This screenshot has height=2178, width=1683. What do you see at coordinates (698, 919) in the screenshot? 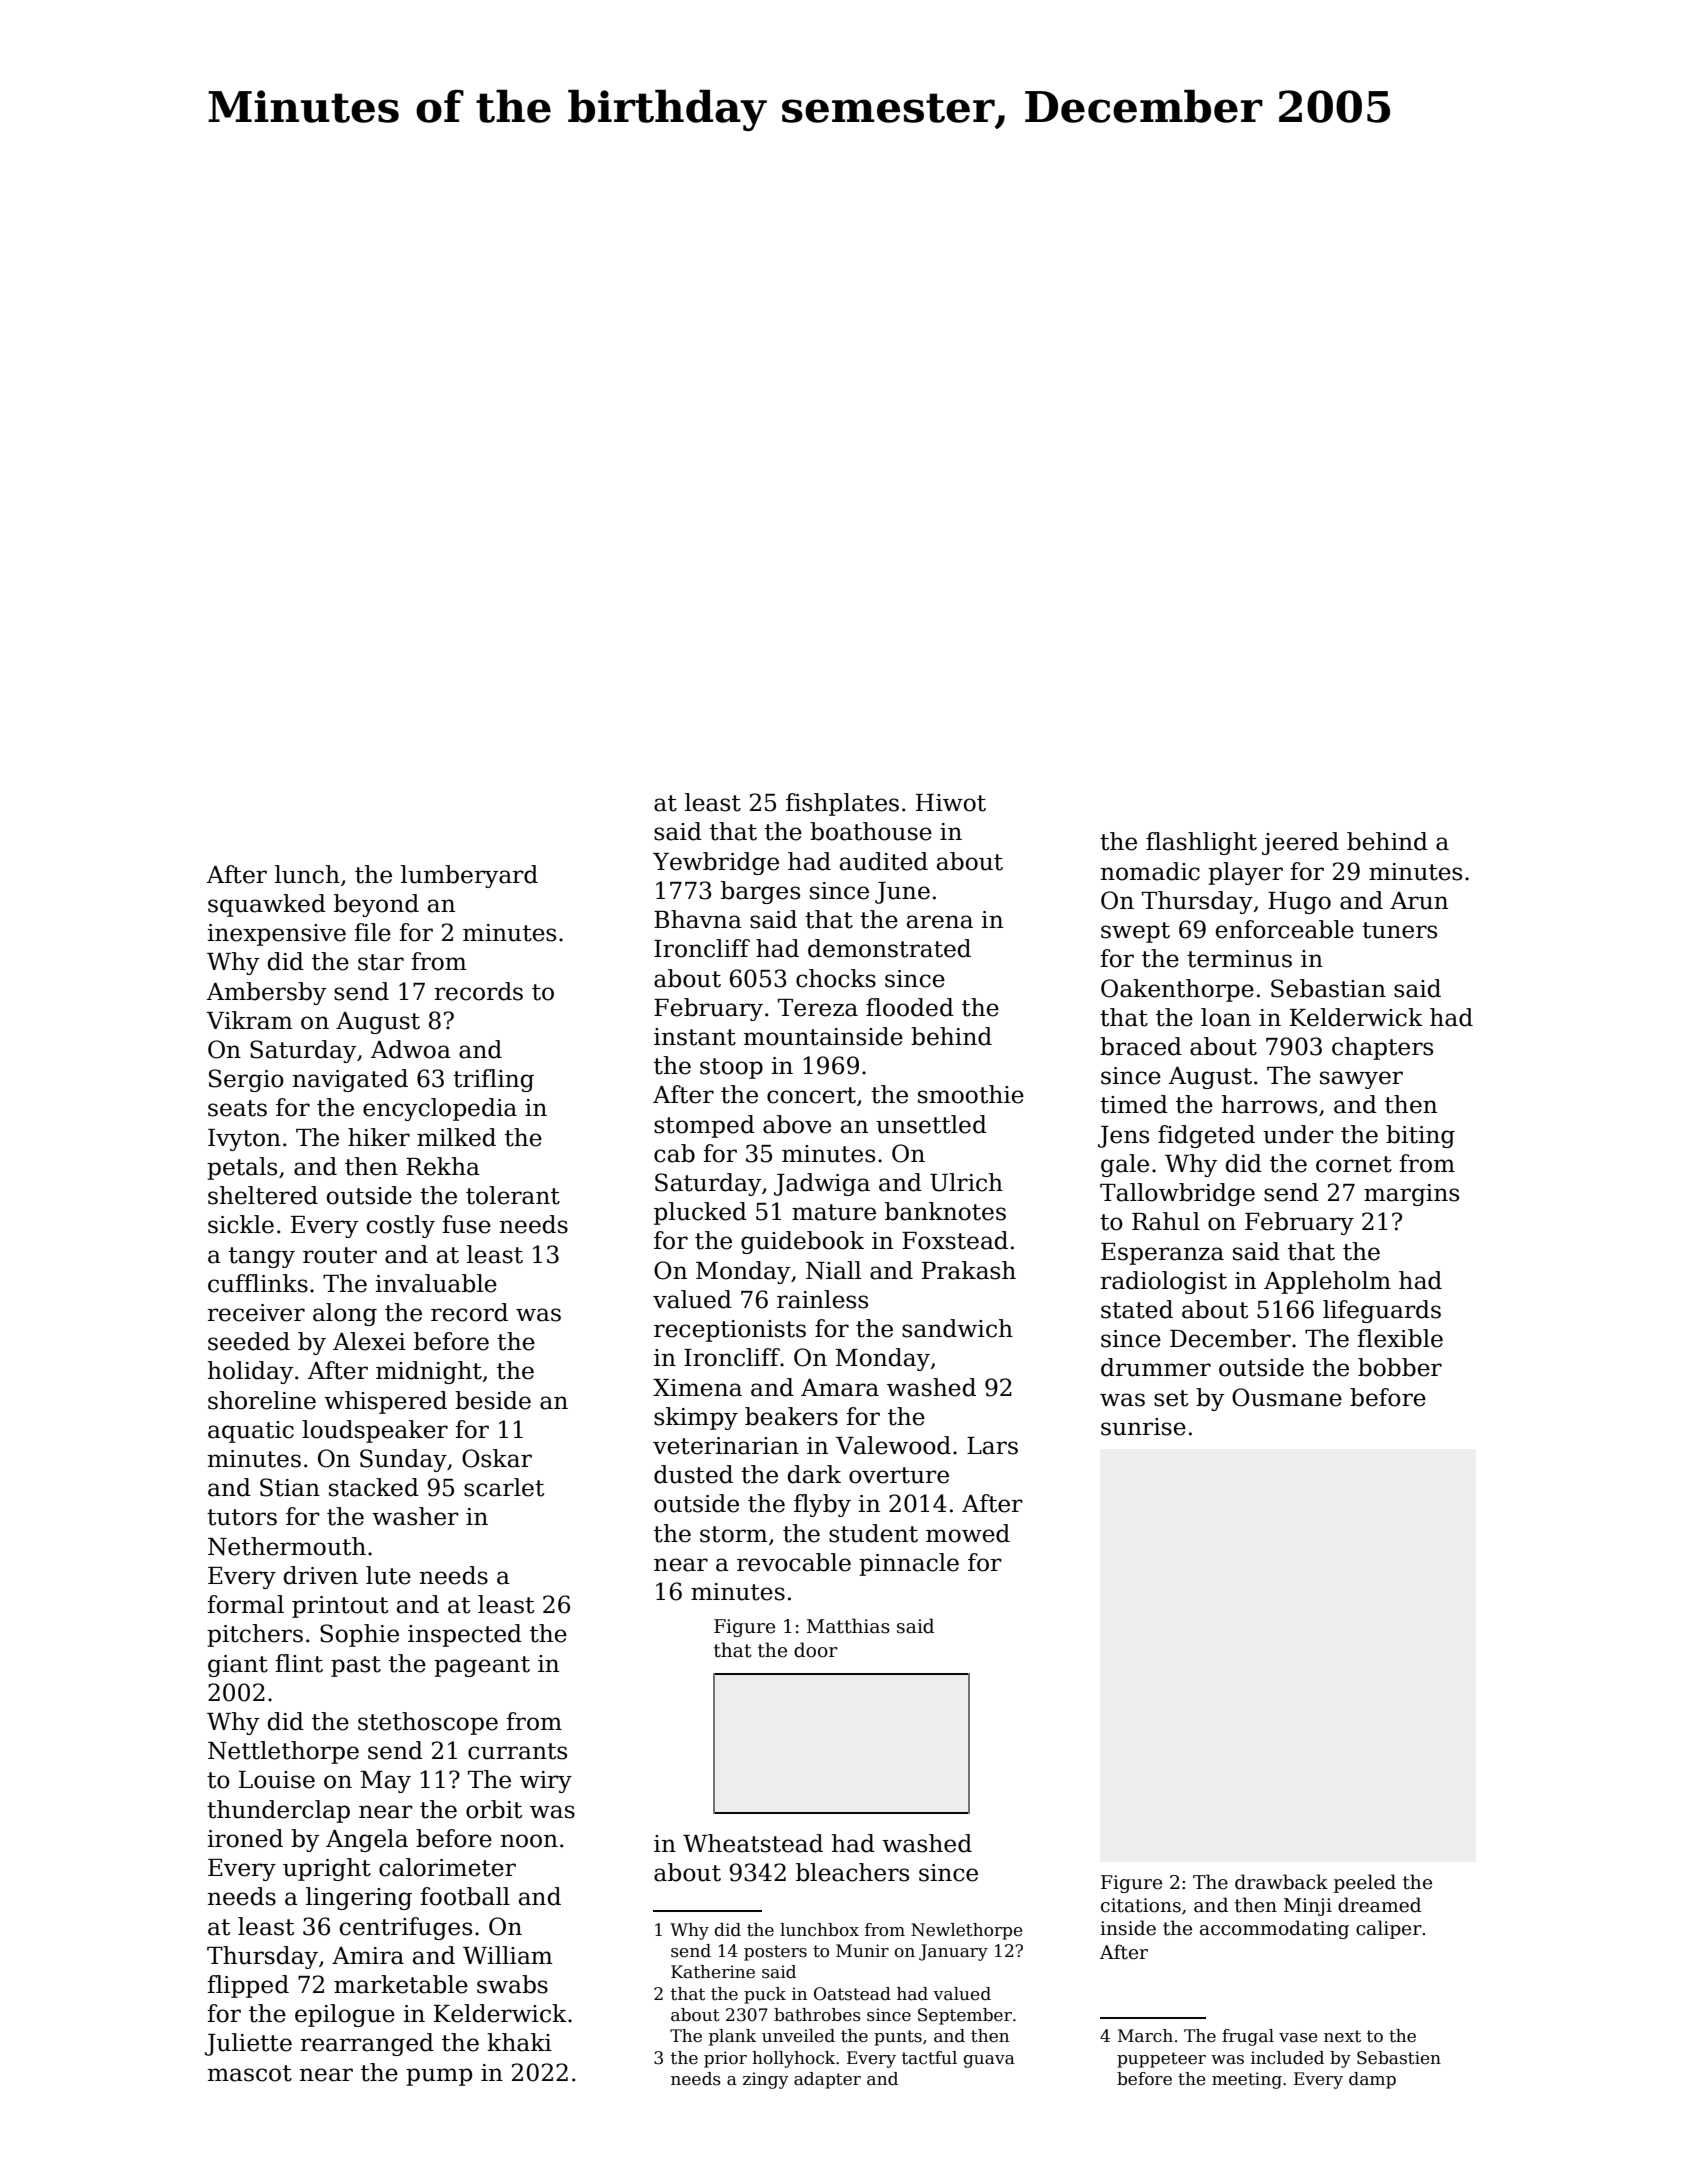
I see `Bhavna` at bounding box center [698, 919].
